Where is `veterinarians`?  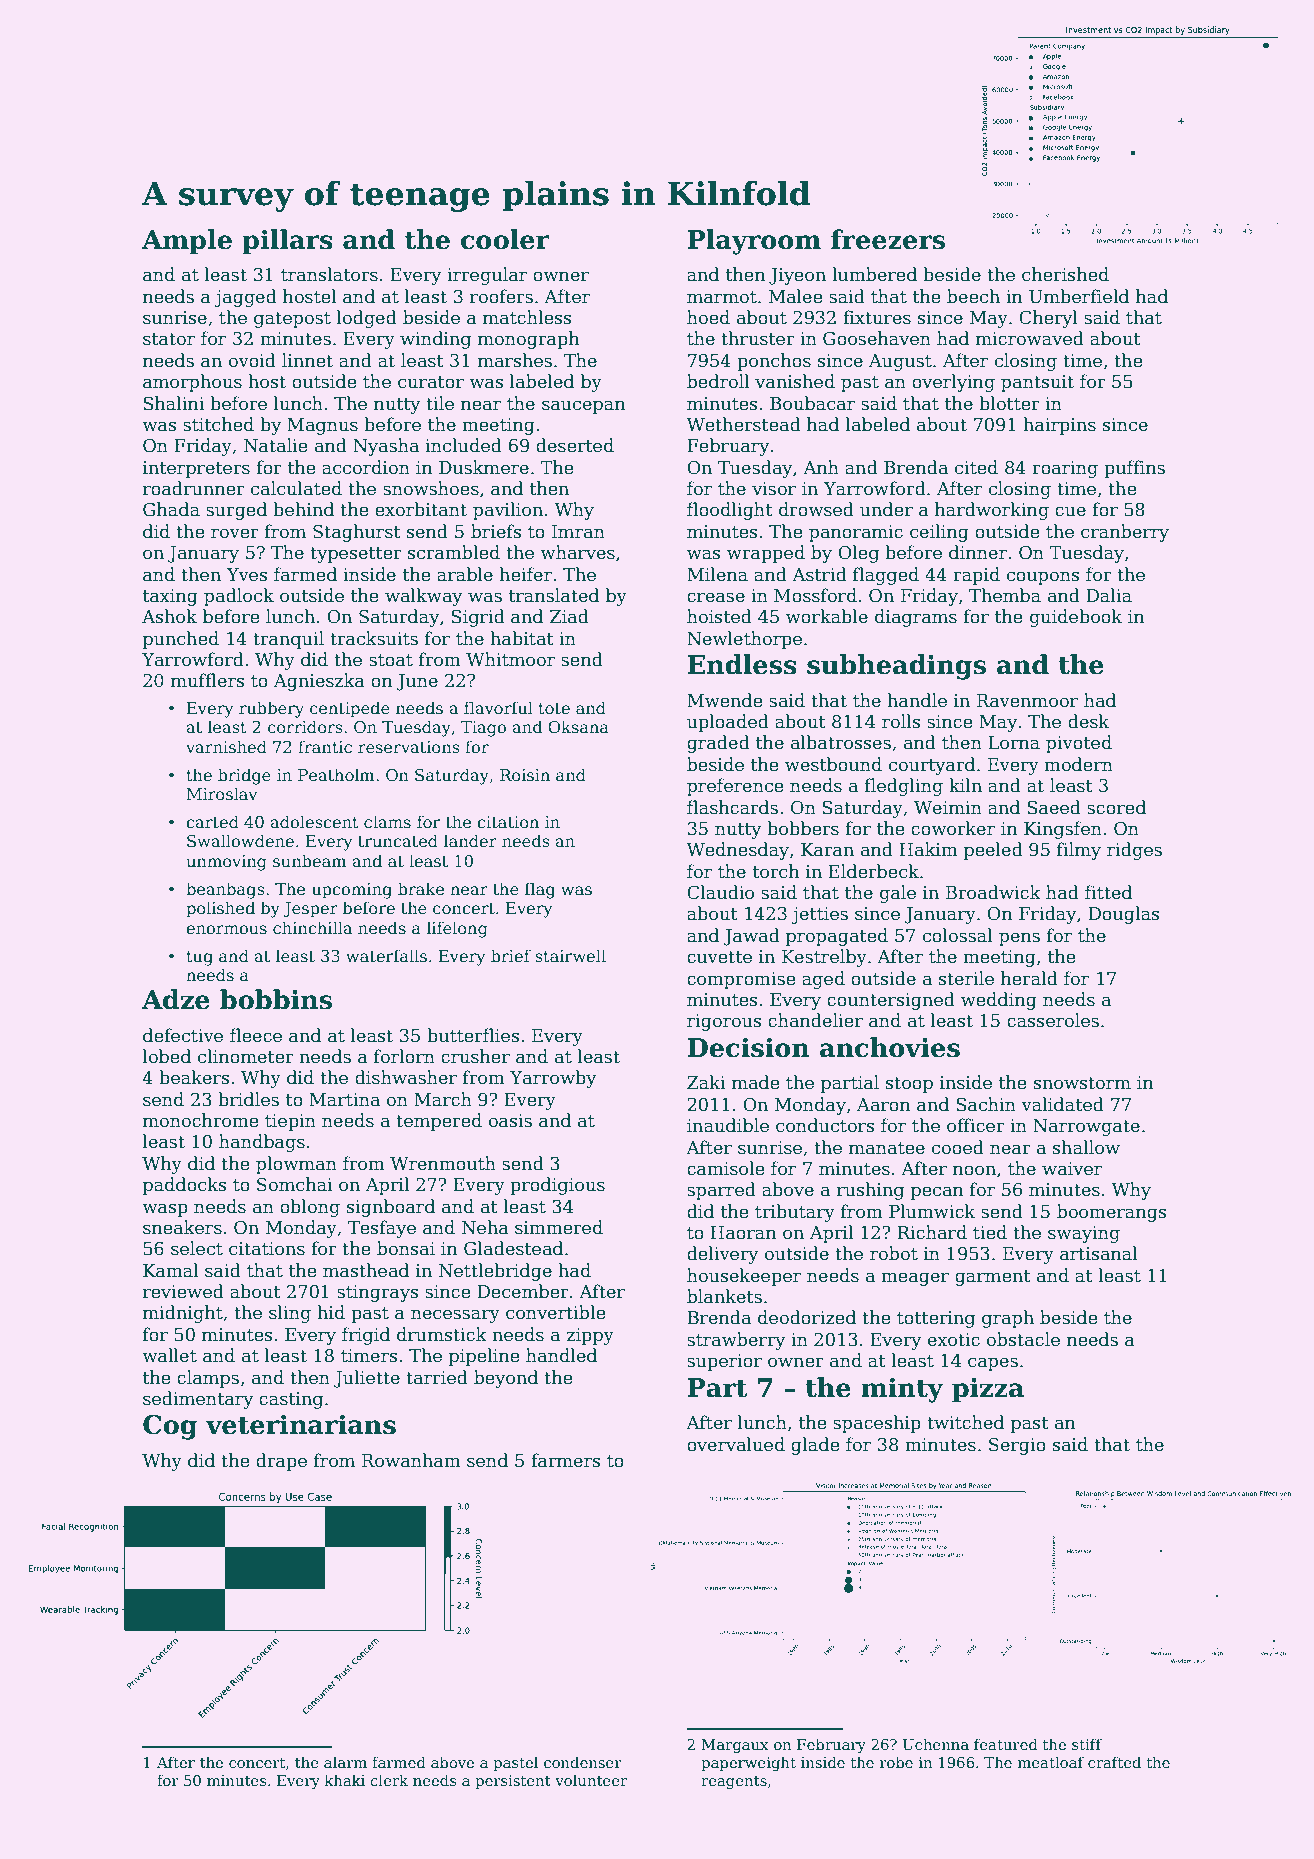 veterinarians is located at coordinates (301, 1425).
